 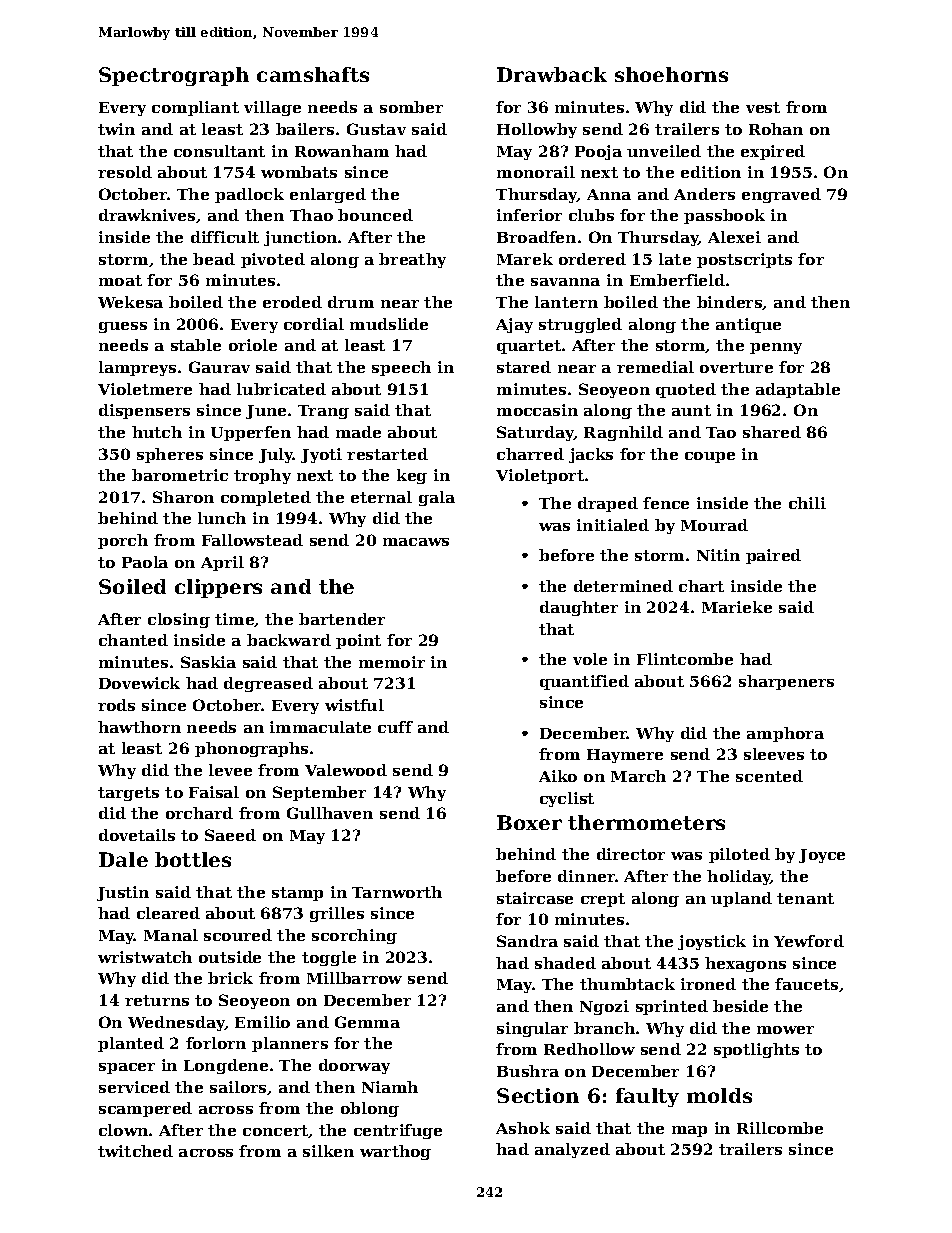 What do you see at coordinates (125, 172) in the screenshot?
I see `resold` at bounding box center [125, 172].
